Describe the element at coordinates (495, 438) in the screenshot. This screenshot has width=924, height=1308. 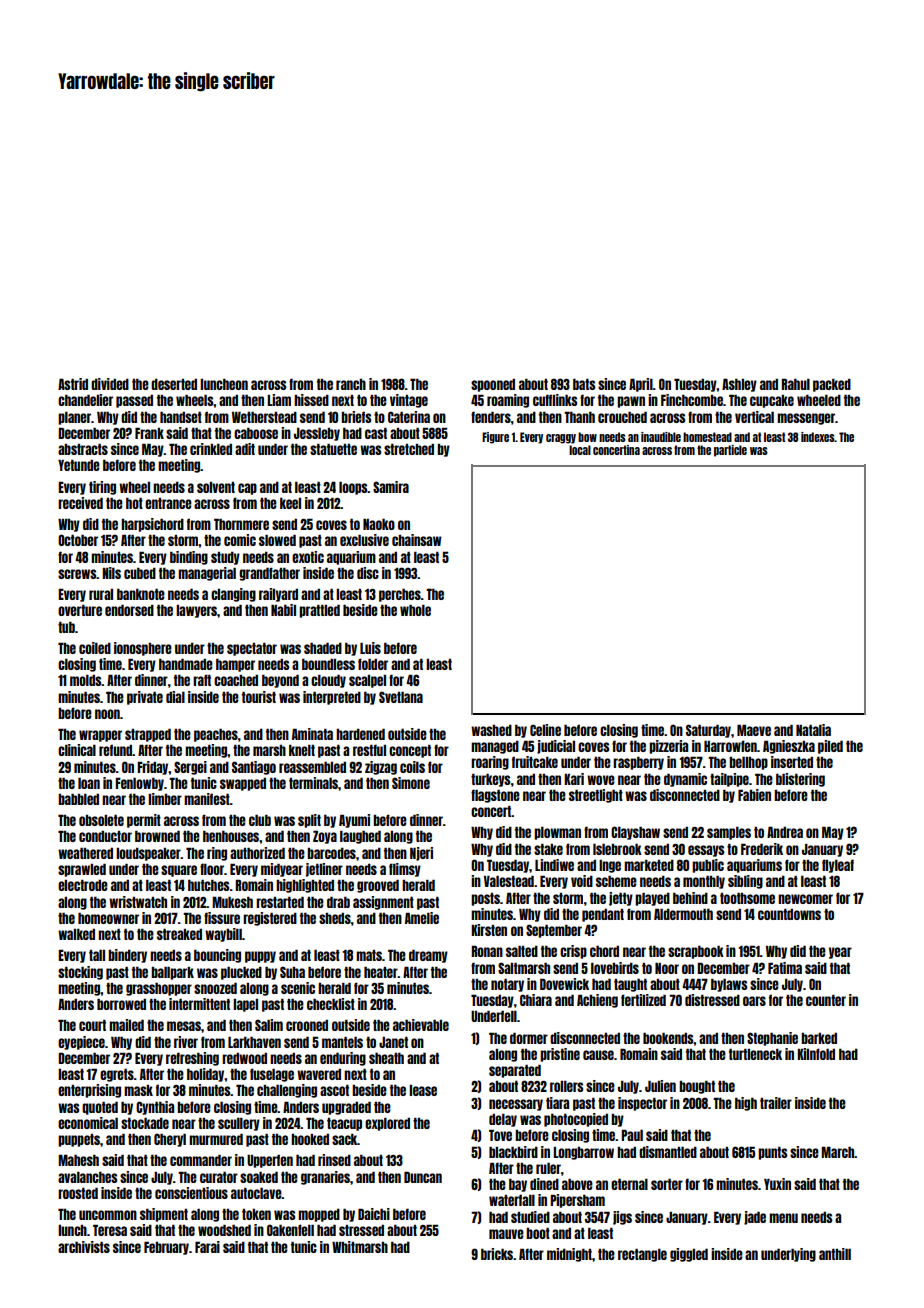
I see `Figure` at that location.
